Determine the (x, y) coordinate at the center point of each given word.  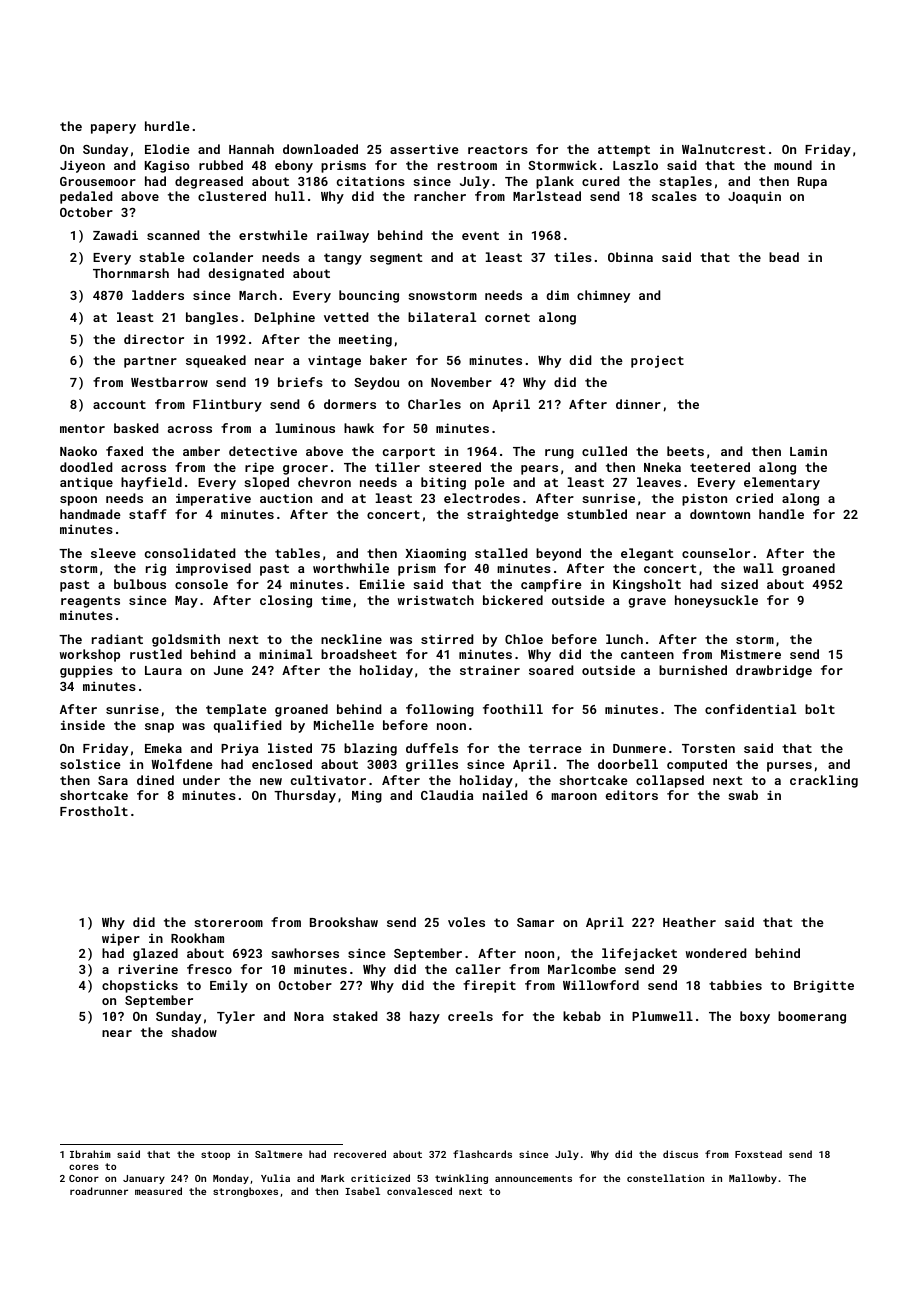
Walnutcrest (724, 149)
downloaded (320, 149)
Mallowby (753, 1179)
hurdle (167, 126)
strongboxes (245, 1192)
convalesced (419, 1191)
